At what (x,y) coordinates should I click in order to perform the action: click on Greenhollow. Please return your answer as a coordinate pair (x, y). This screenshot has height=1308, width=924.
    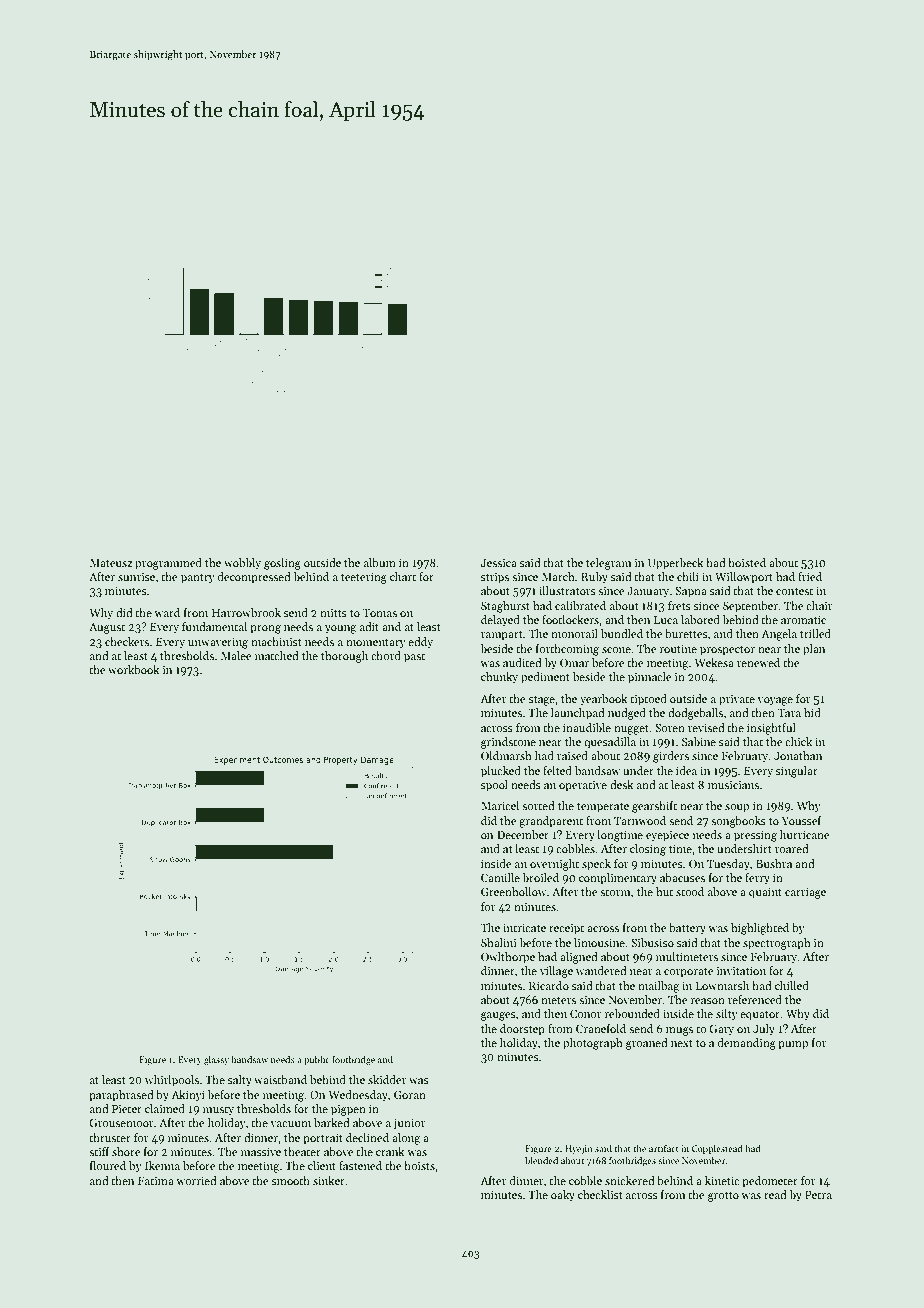
    Looking at the image, I should click on (514, 891).
